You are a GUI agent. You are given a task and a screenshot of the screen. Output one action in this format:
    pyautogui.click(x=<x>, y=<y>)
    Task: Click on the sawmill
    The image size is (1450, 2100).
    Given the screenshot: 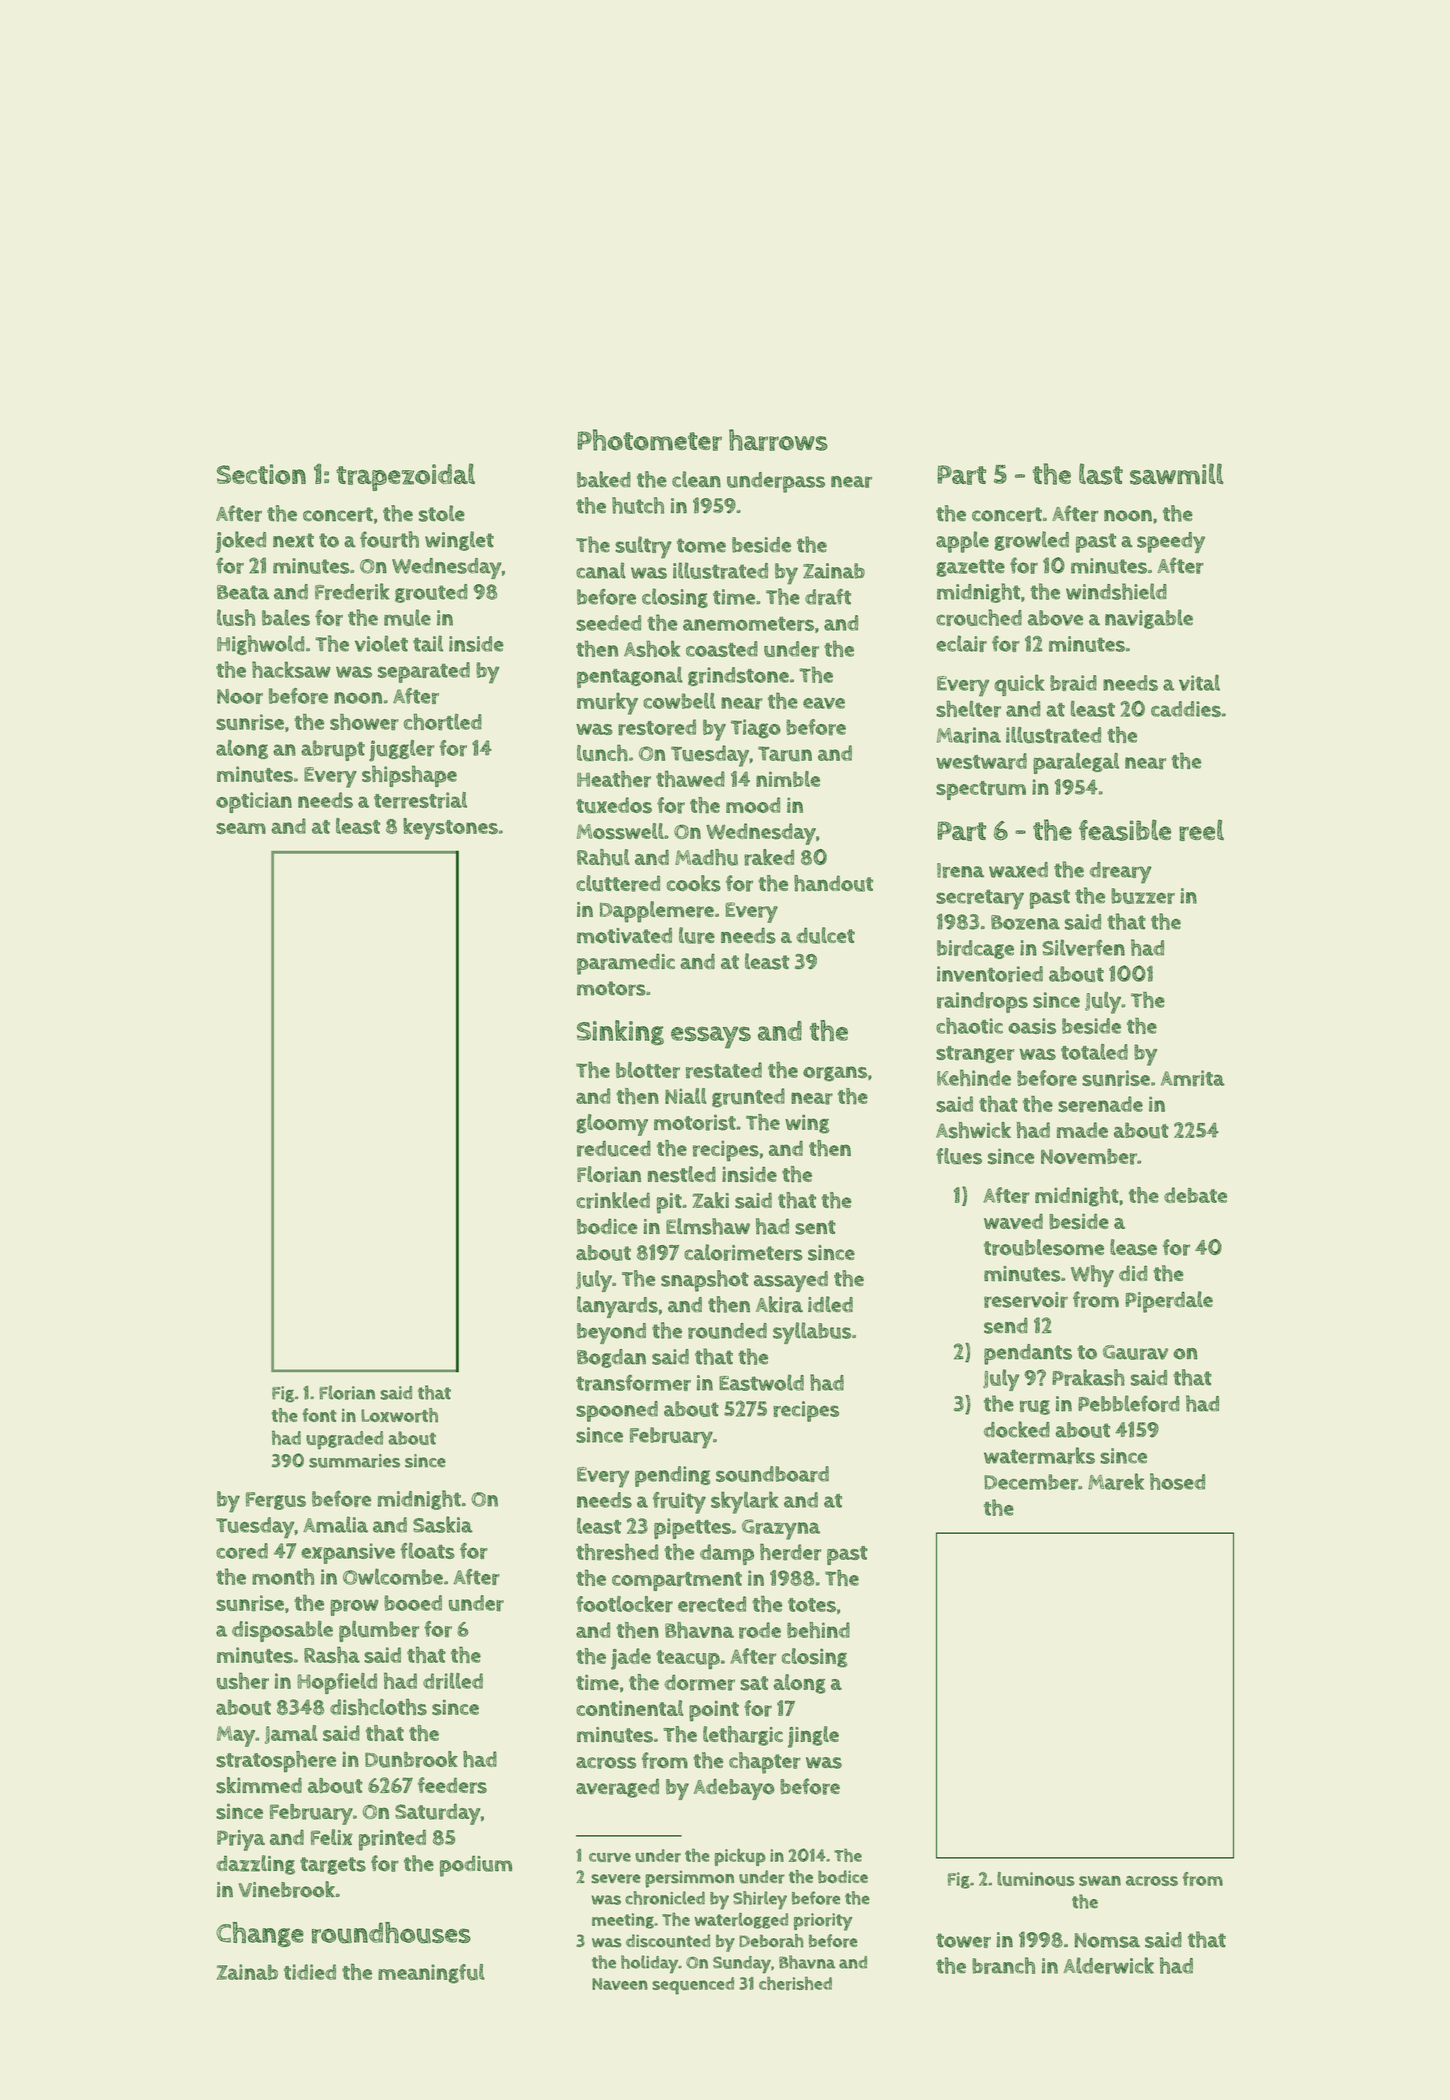 What is the action you would take?
    pyautogui.click(x=1177, y=474)
